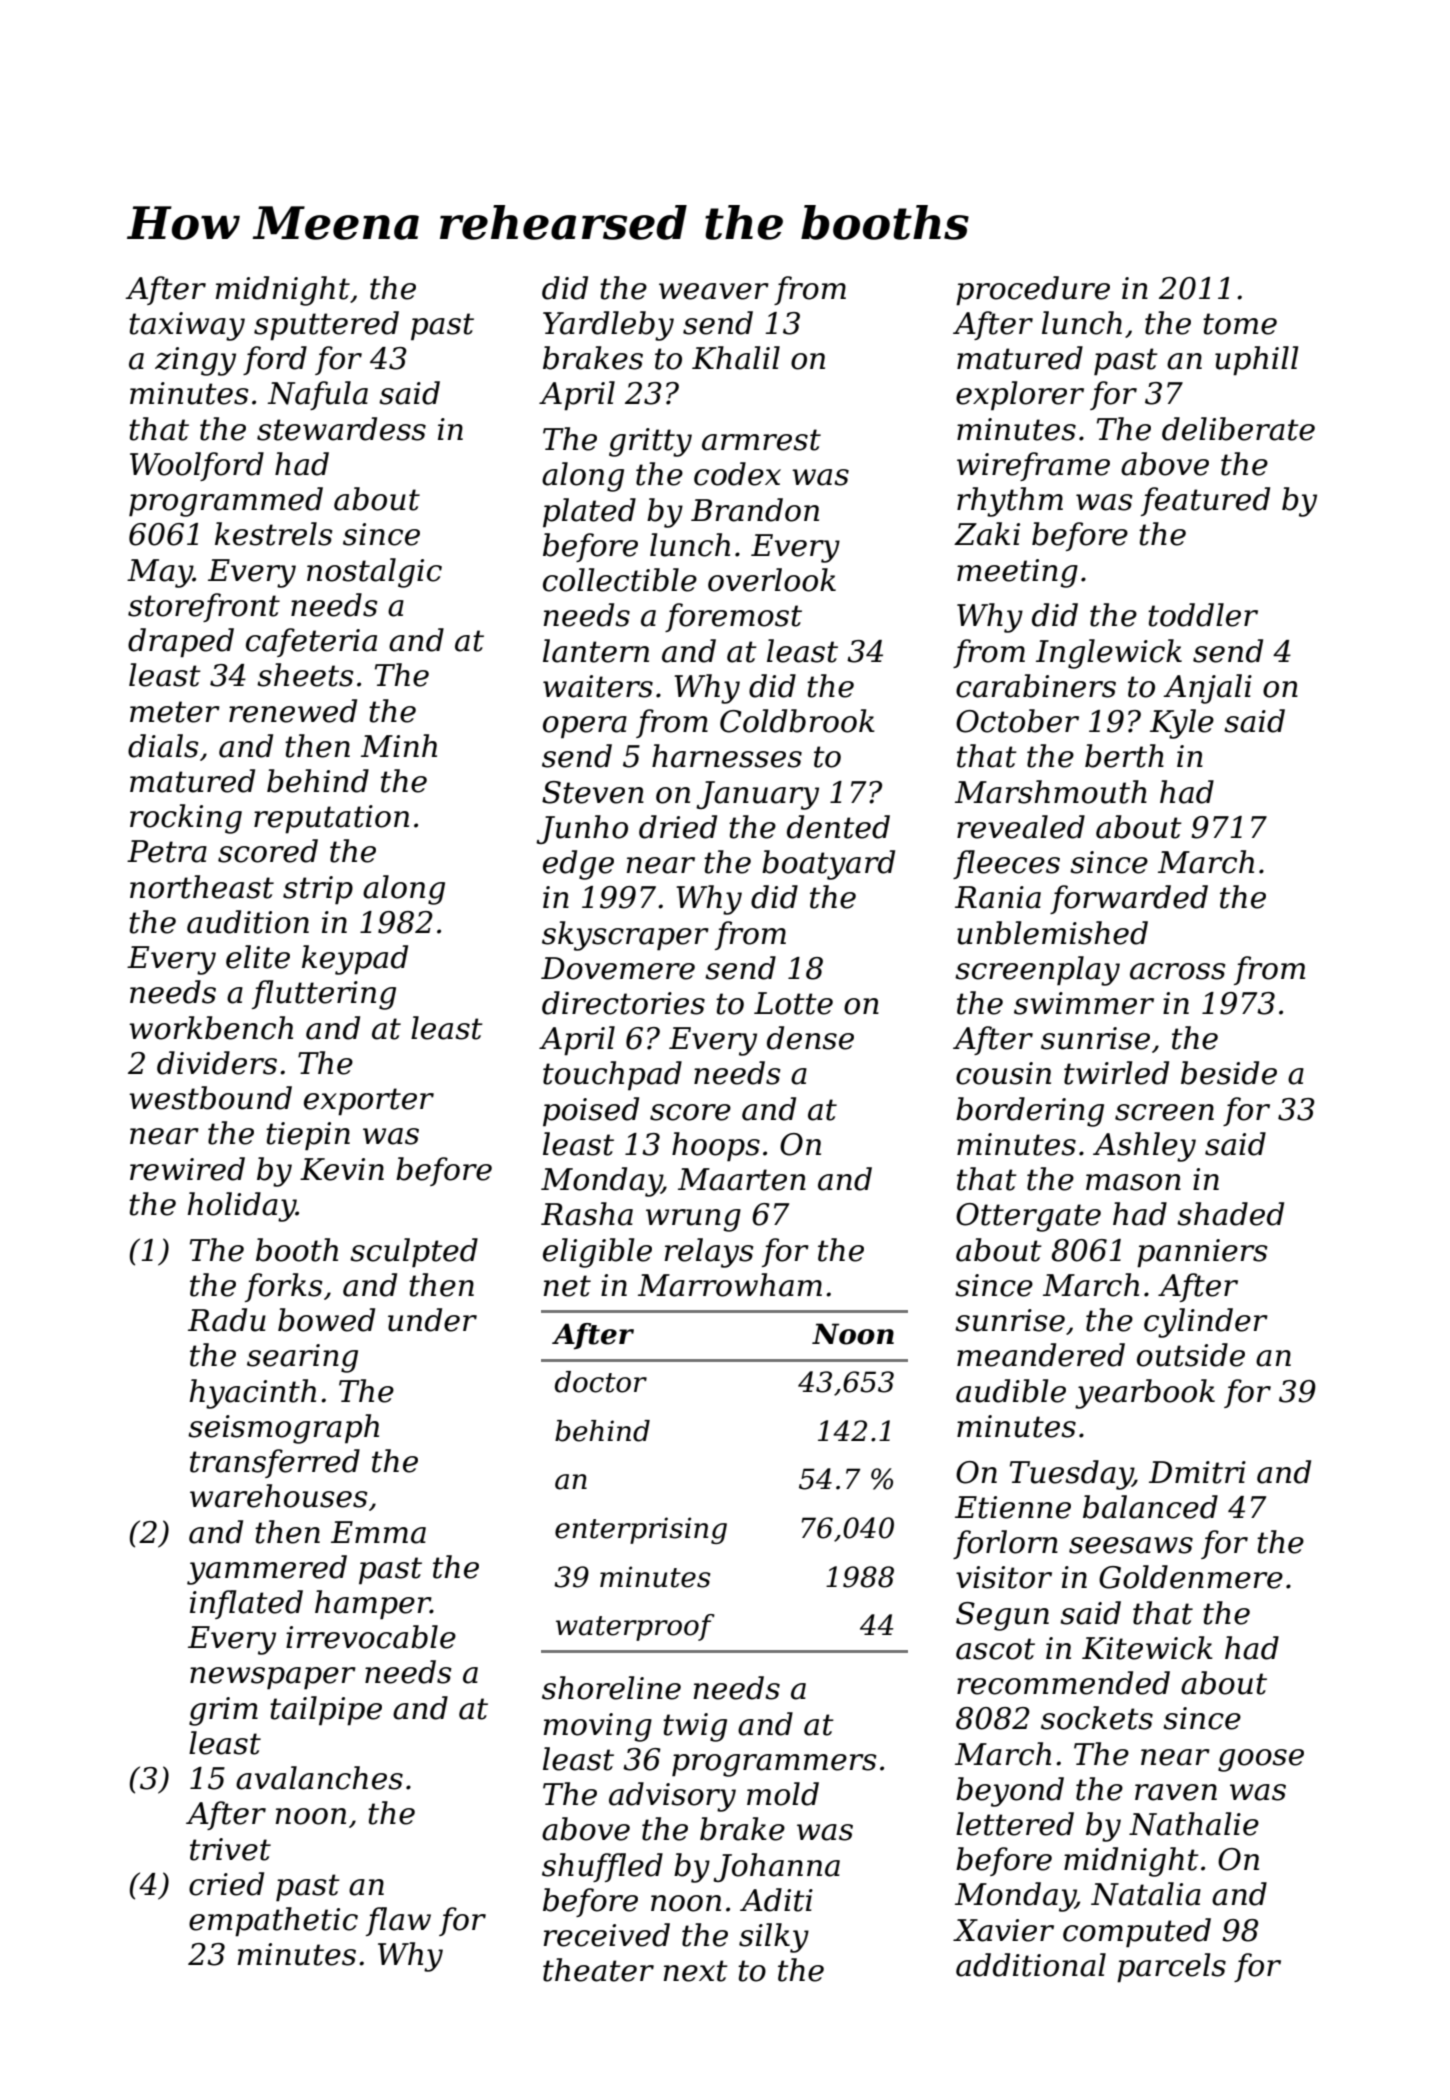 The width and height of the screenshot is (1450, 2100). I want to click on Etienne, so click(1013, 1507).
